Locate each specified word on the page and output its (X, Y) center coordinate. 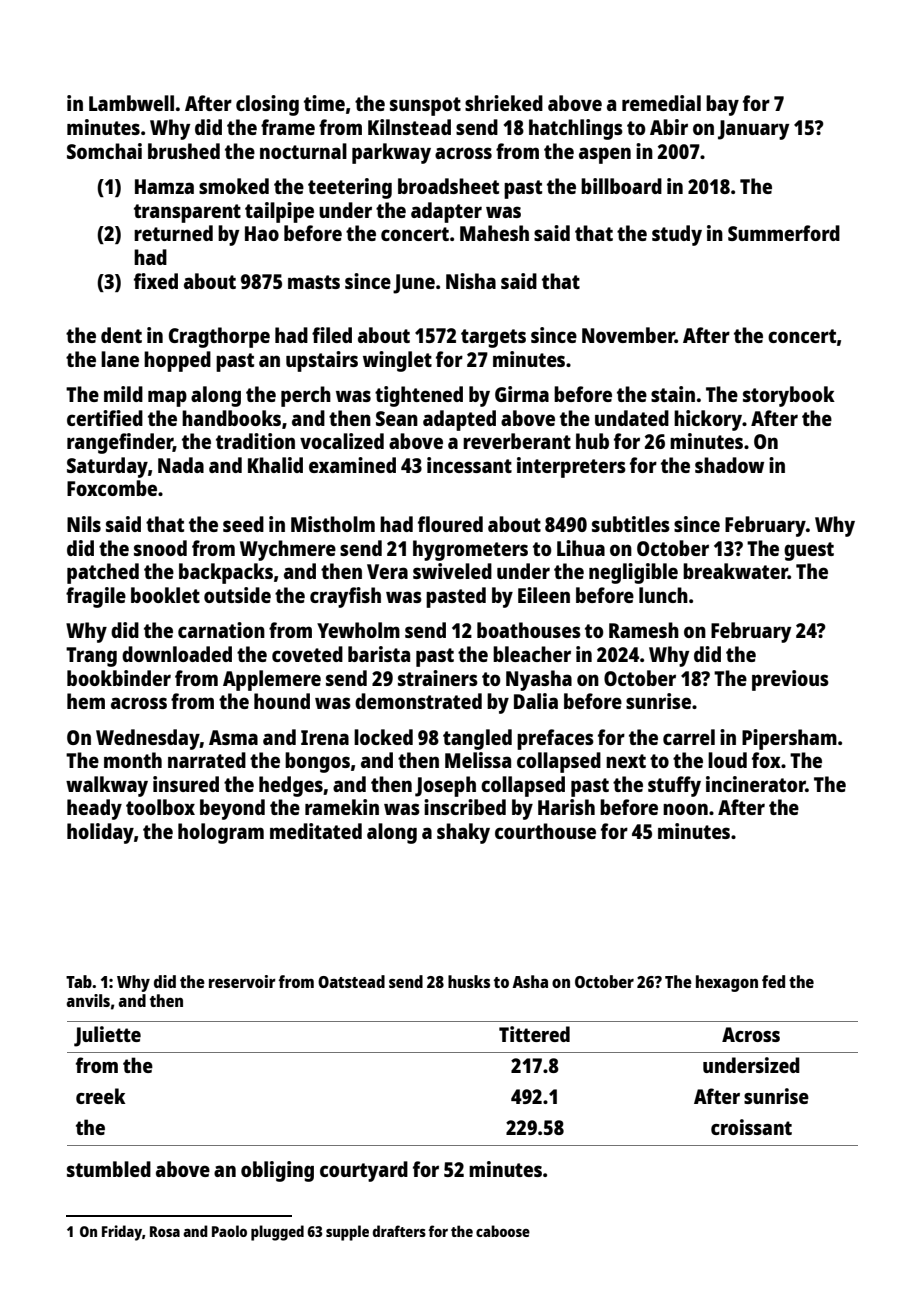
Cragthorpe (219, 337)
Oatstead (351, 981)
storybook (789, 396)
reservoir (242, 981)
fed (773, 981)
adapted (459, 420)
